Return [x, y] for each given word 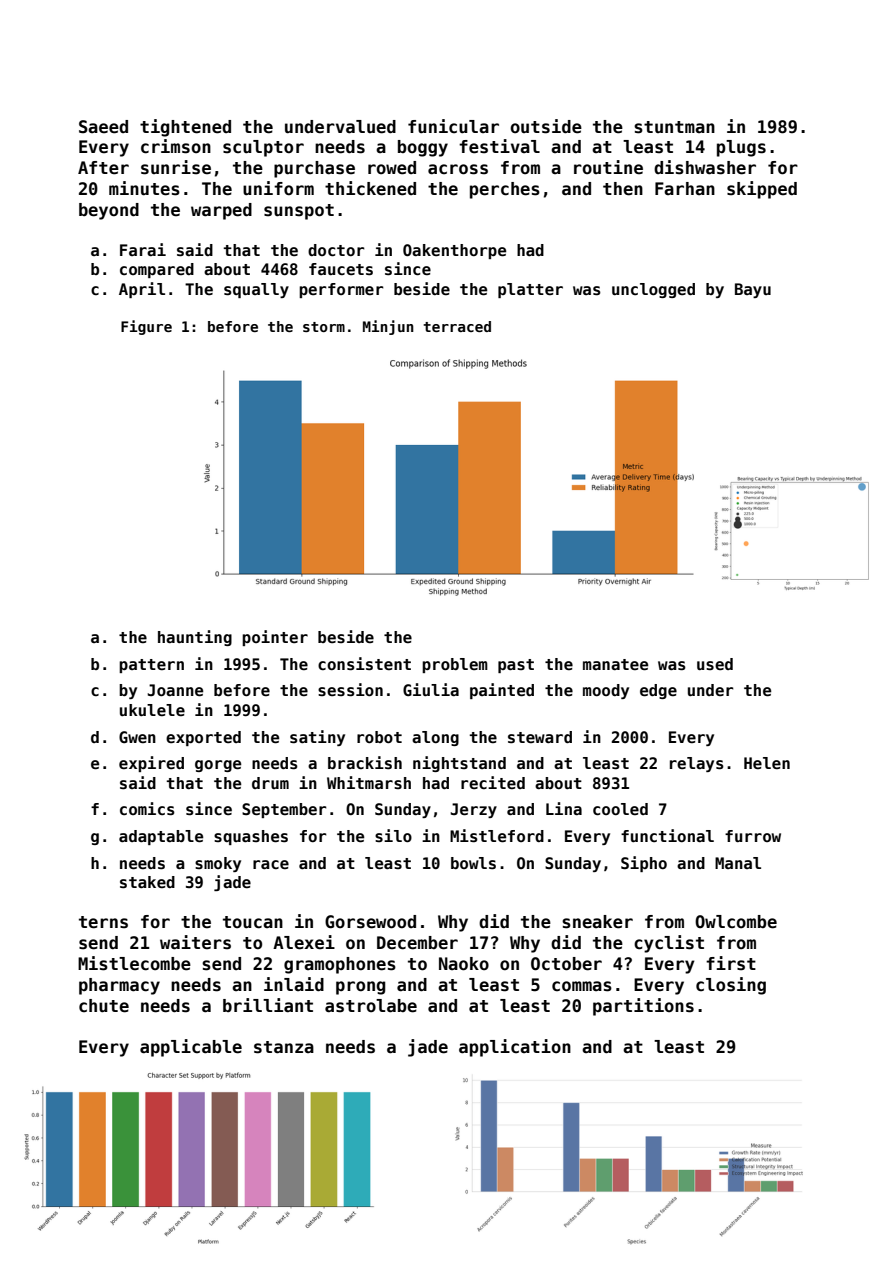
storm [324, 327]
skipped [762, 190]
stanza [284, 1047]
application [515, 1048]
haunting [195, 638]
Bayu [753, 290]
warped [221, 211]
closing [731, 986]
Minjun [388, 327]
